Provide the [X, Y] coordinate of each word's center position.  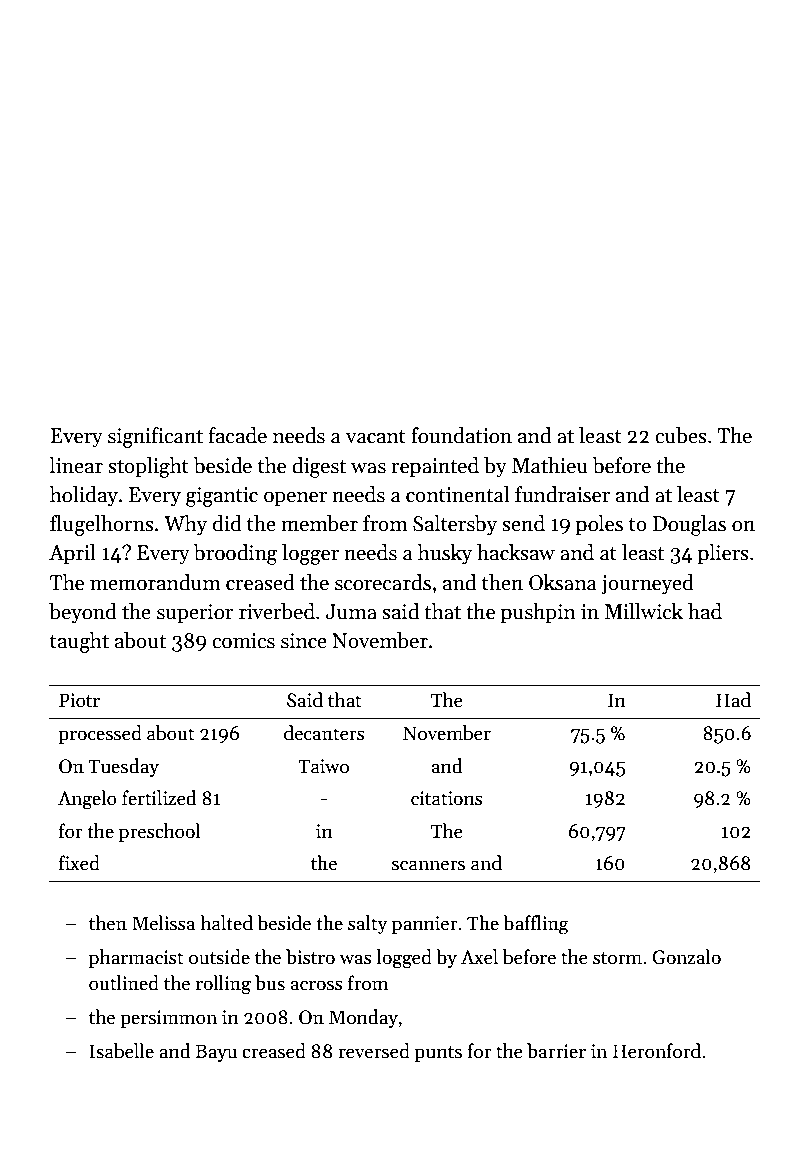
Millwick [644, 611]
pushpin [538, 613]
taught [79, 642]
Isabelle [122, 1051]
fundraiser [562, 494]
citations [447, 798]
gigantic [222, 497]
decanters [324, 733]
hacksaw [516, 552]
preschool [159, 832]
